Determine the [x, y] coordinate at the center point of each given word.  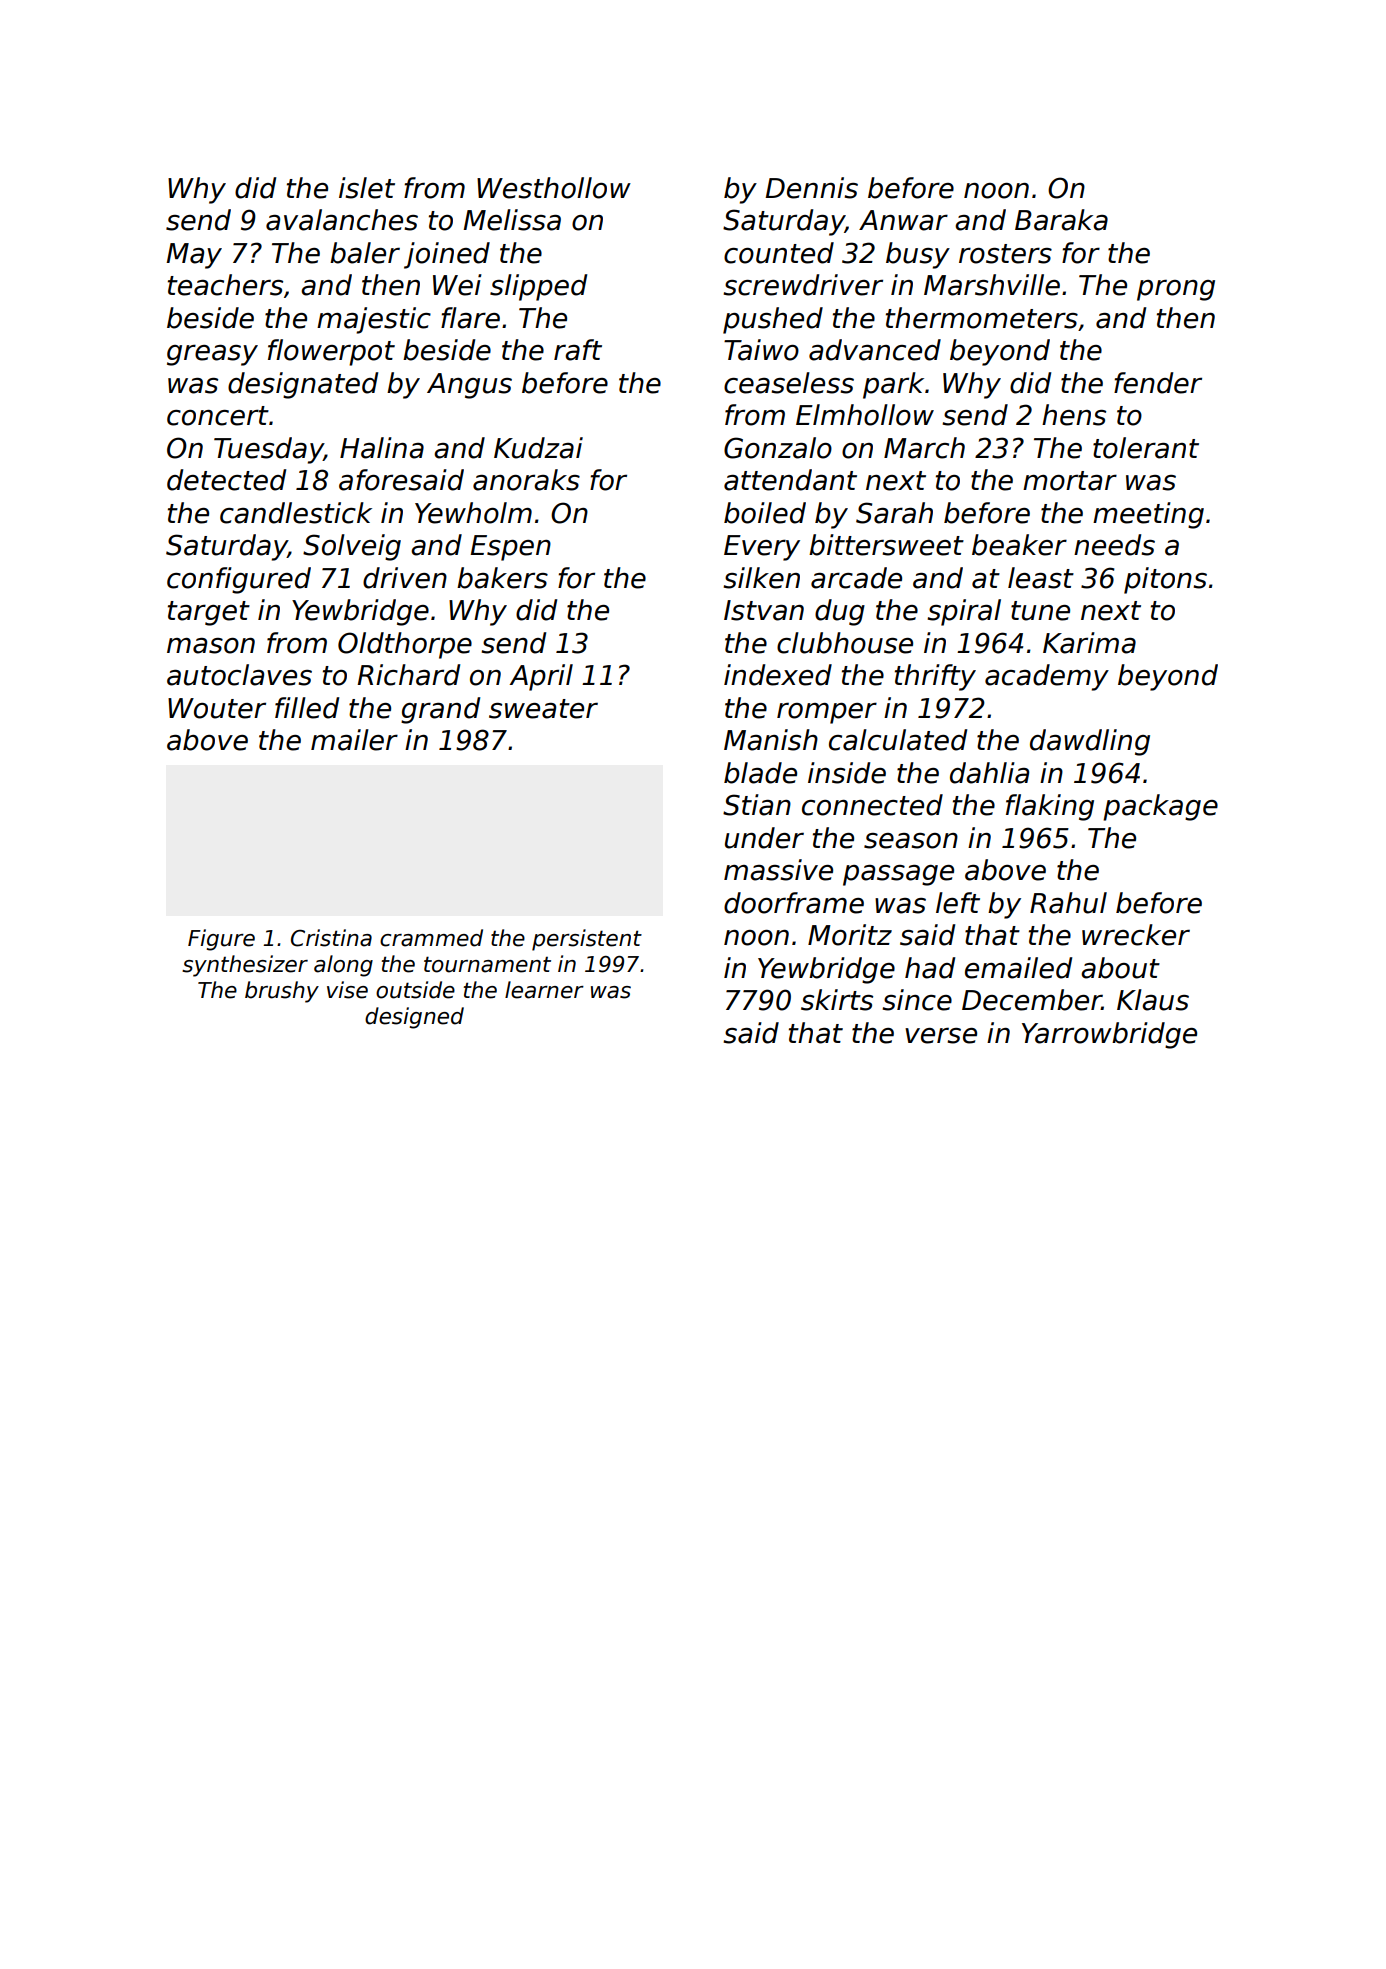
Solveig [352, 547]
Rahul [1068, 903]
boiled [765, 513]
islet [367, 188]
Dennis [811, 188]
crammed [431, 938]
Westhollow [554, 188]
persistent [587, 940]
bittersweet [886, 545]
